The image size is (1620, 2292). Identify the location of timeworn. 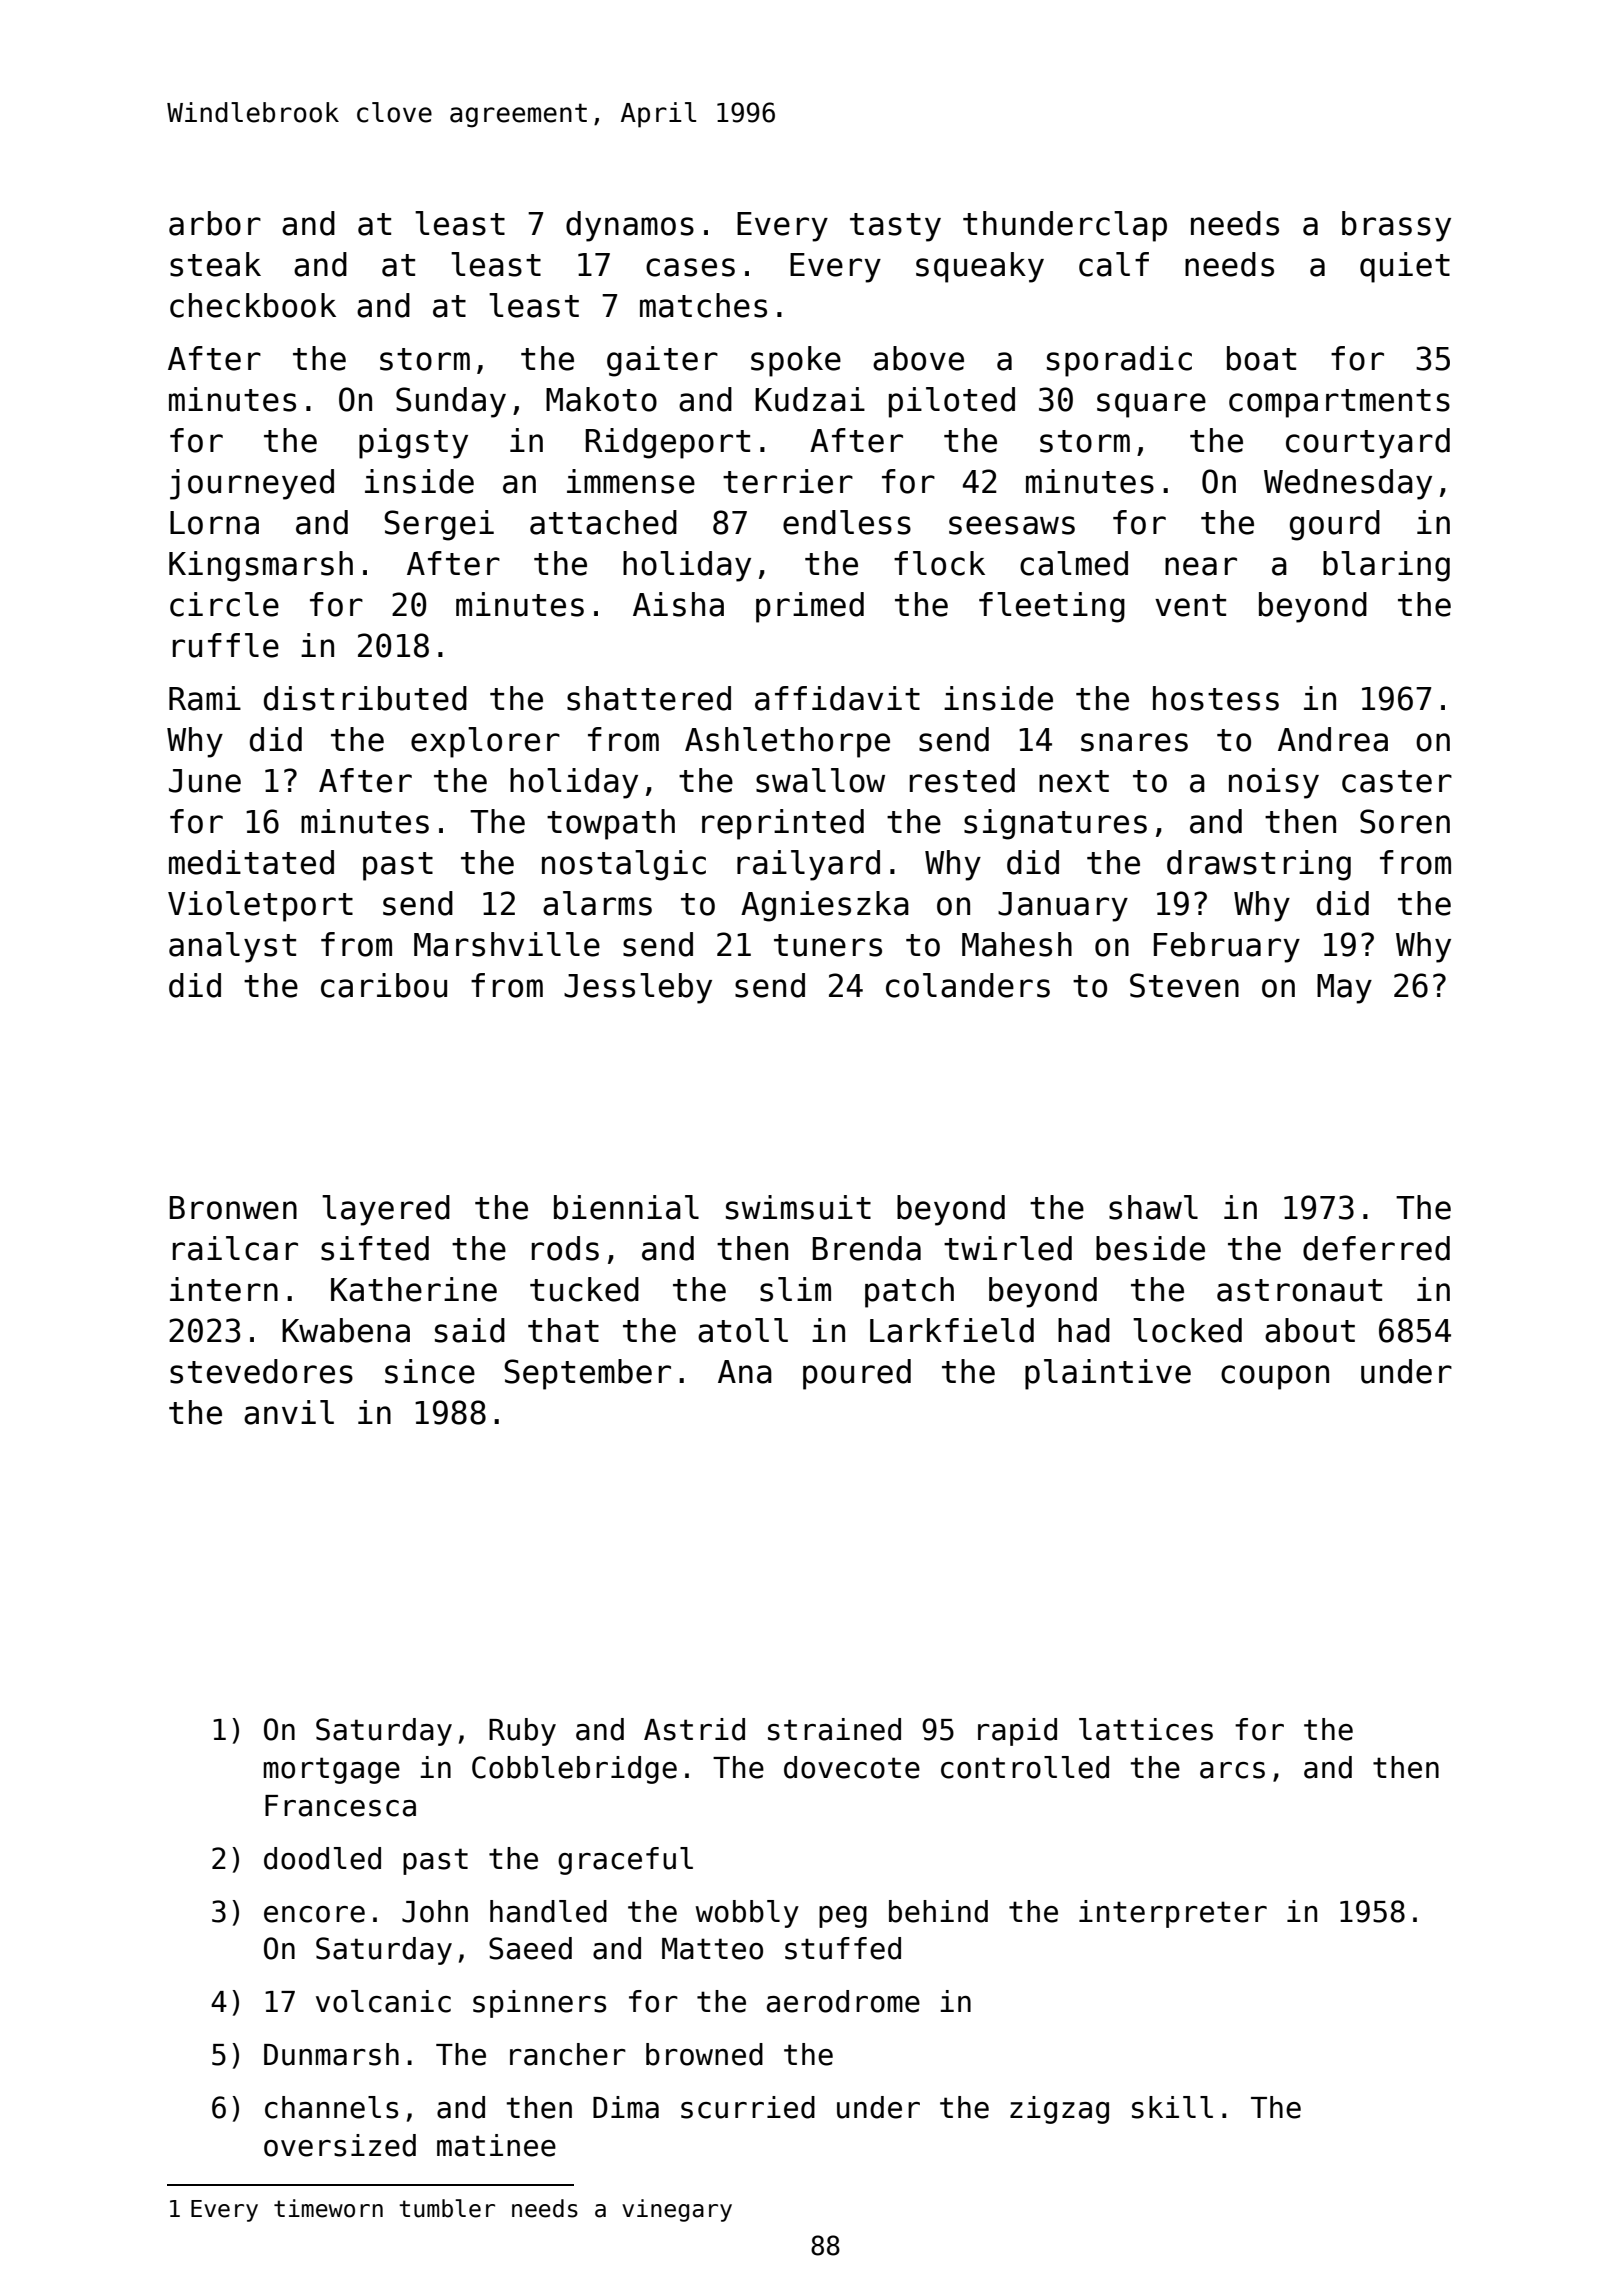
(328, 2208).
